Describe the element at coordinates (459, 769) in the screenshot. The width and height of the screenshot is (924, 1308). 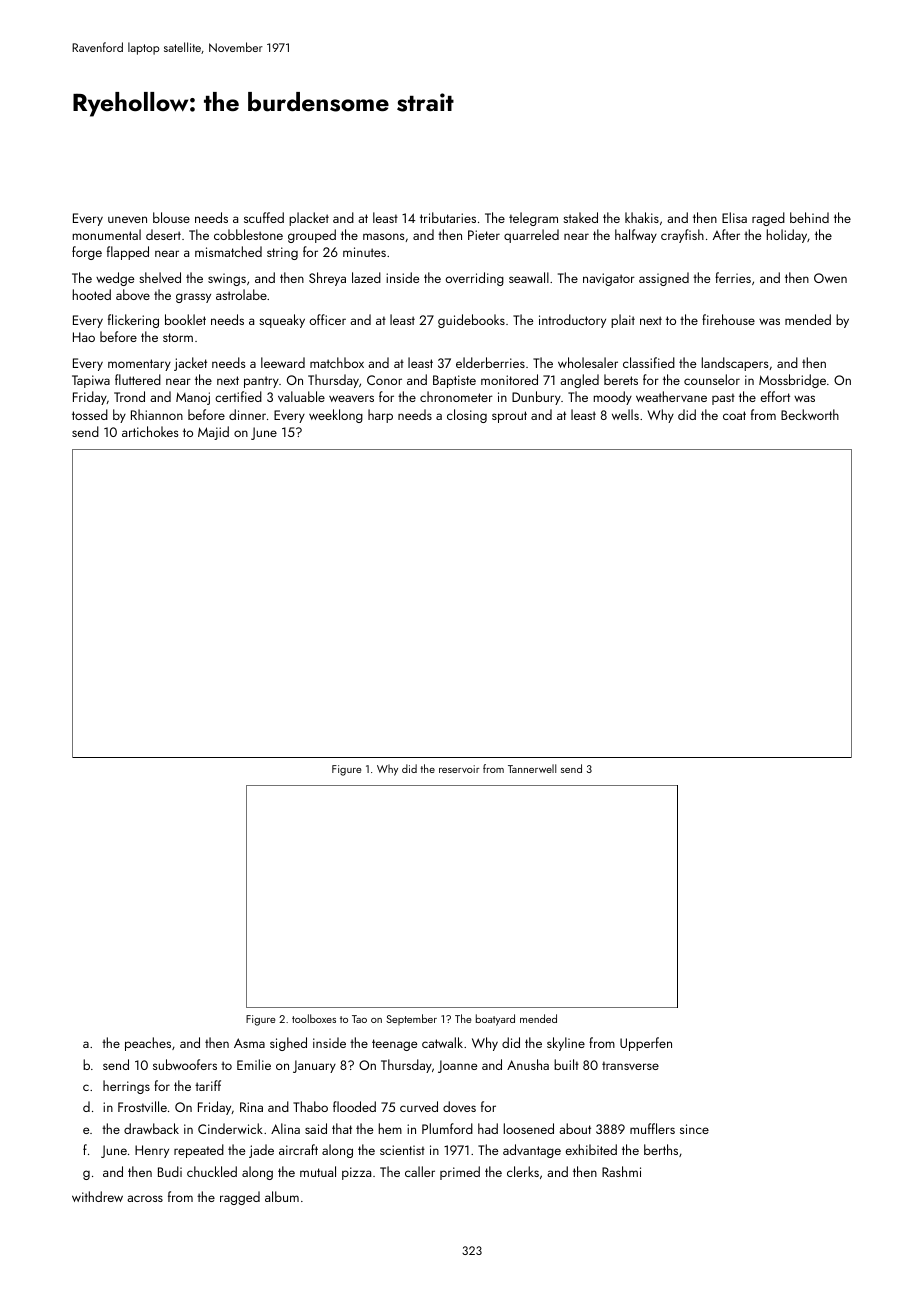
I see `reservoir` at that location.
